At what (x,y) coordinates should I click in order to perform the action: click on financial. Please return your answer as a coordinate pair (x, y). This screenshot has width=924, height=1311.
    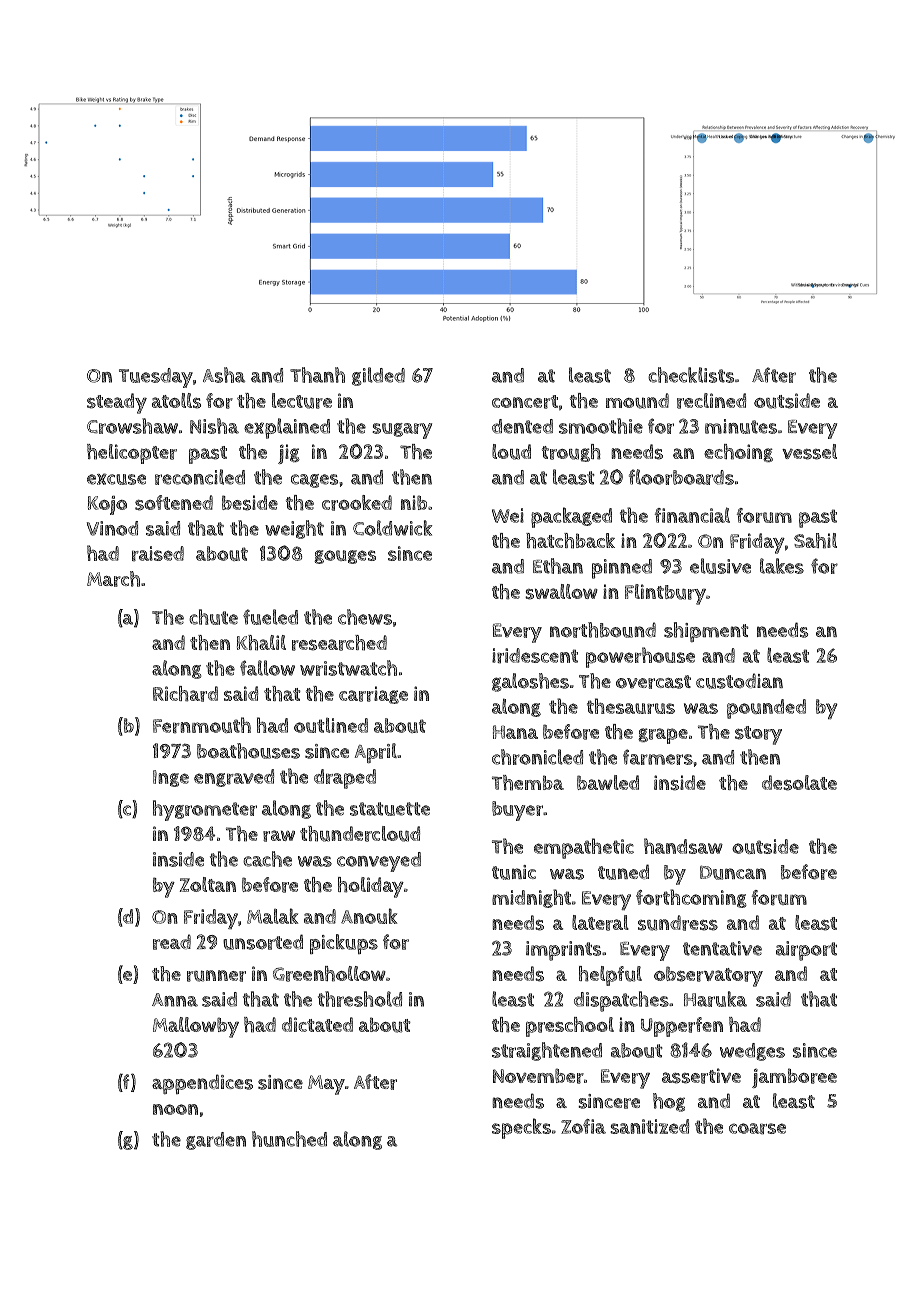
    Looking at the image, I should click on (692, 515).
